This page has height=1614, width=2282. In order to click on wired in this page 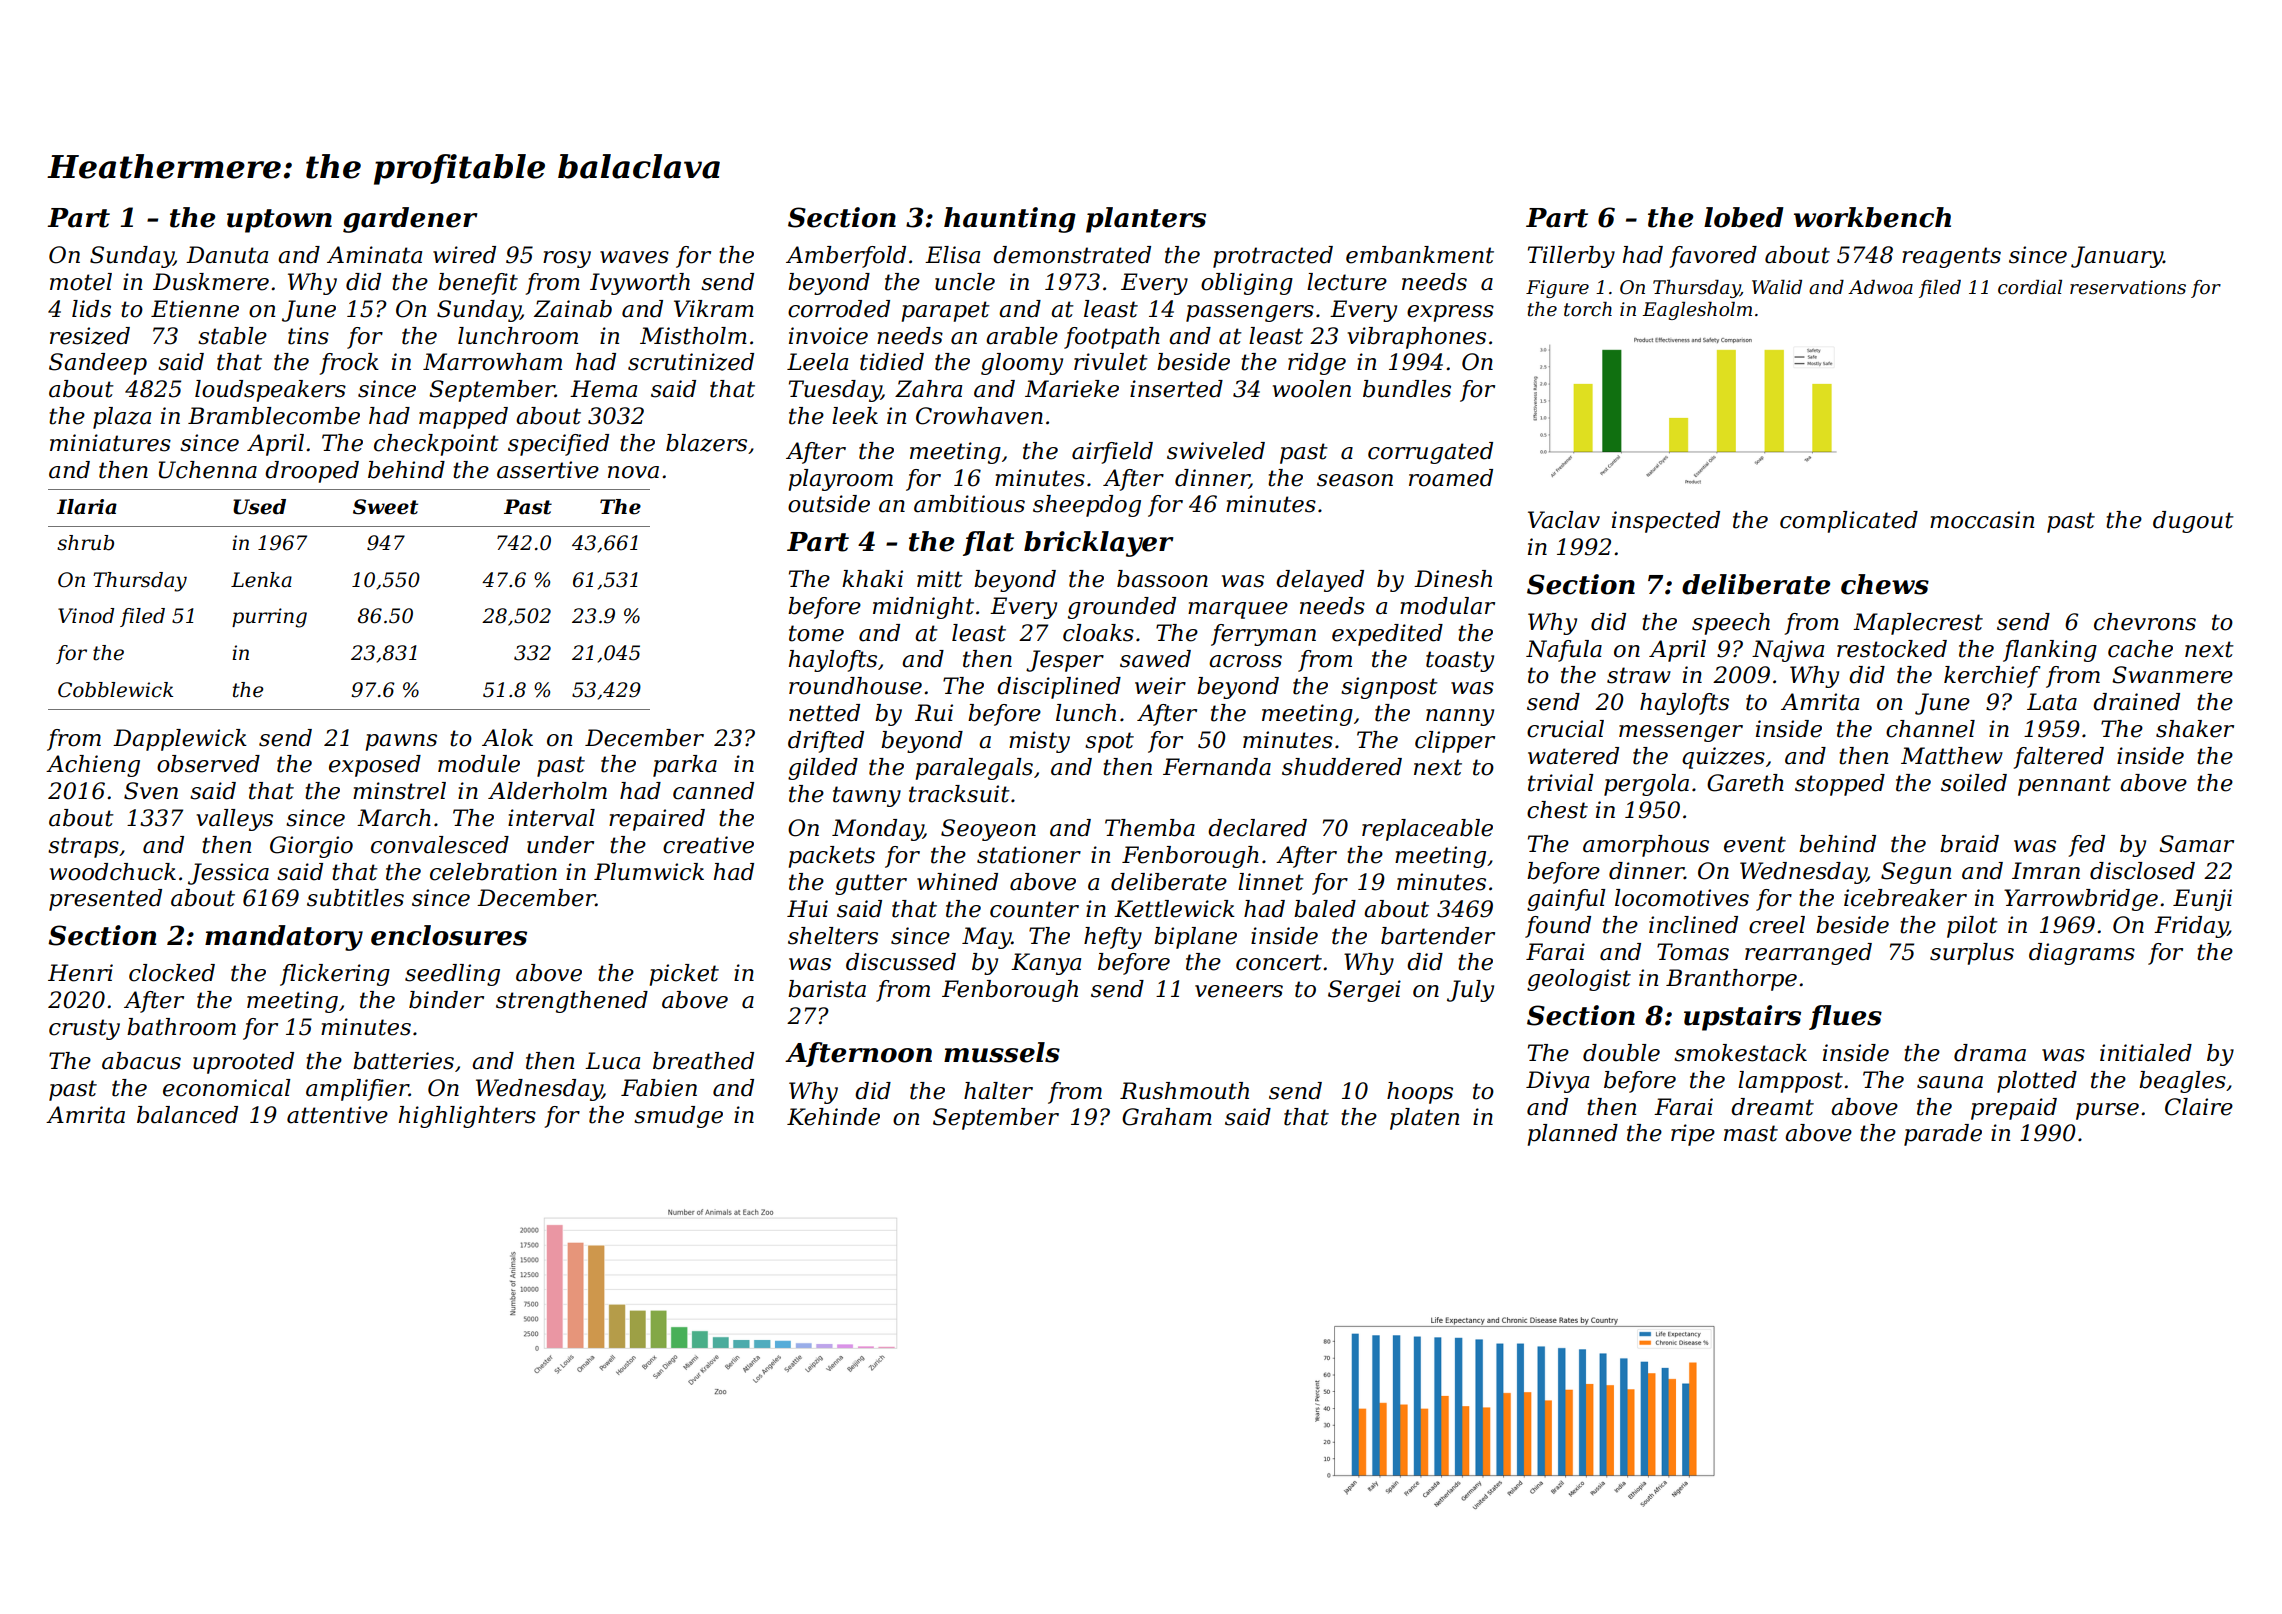, I will do `click(464, 255)`.
